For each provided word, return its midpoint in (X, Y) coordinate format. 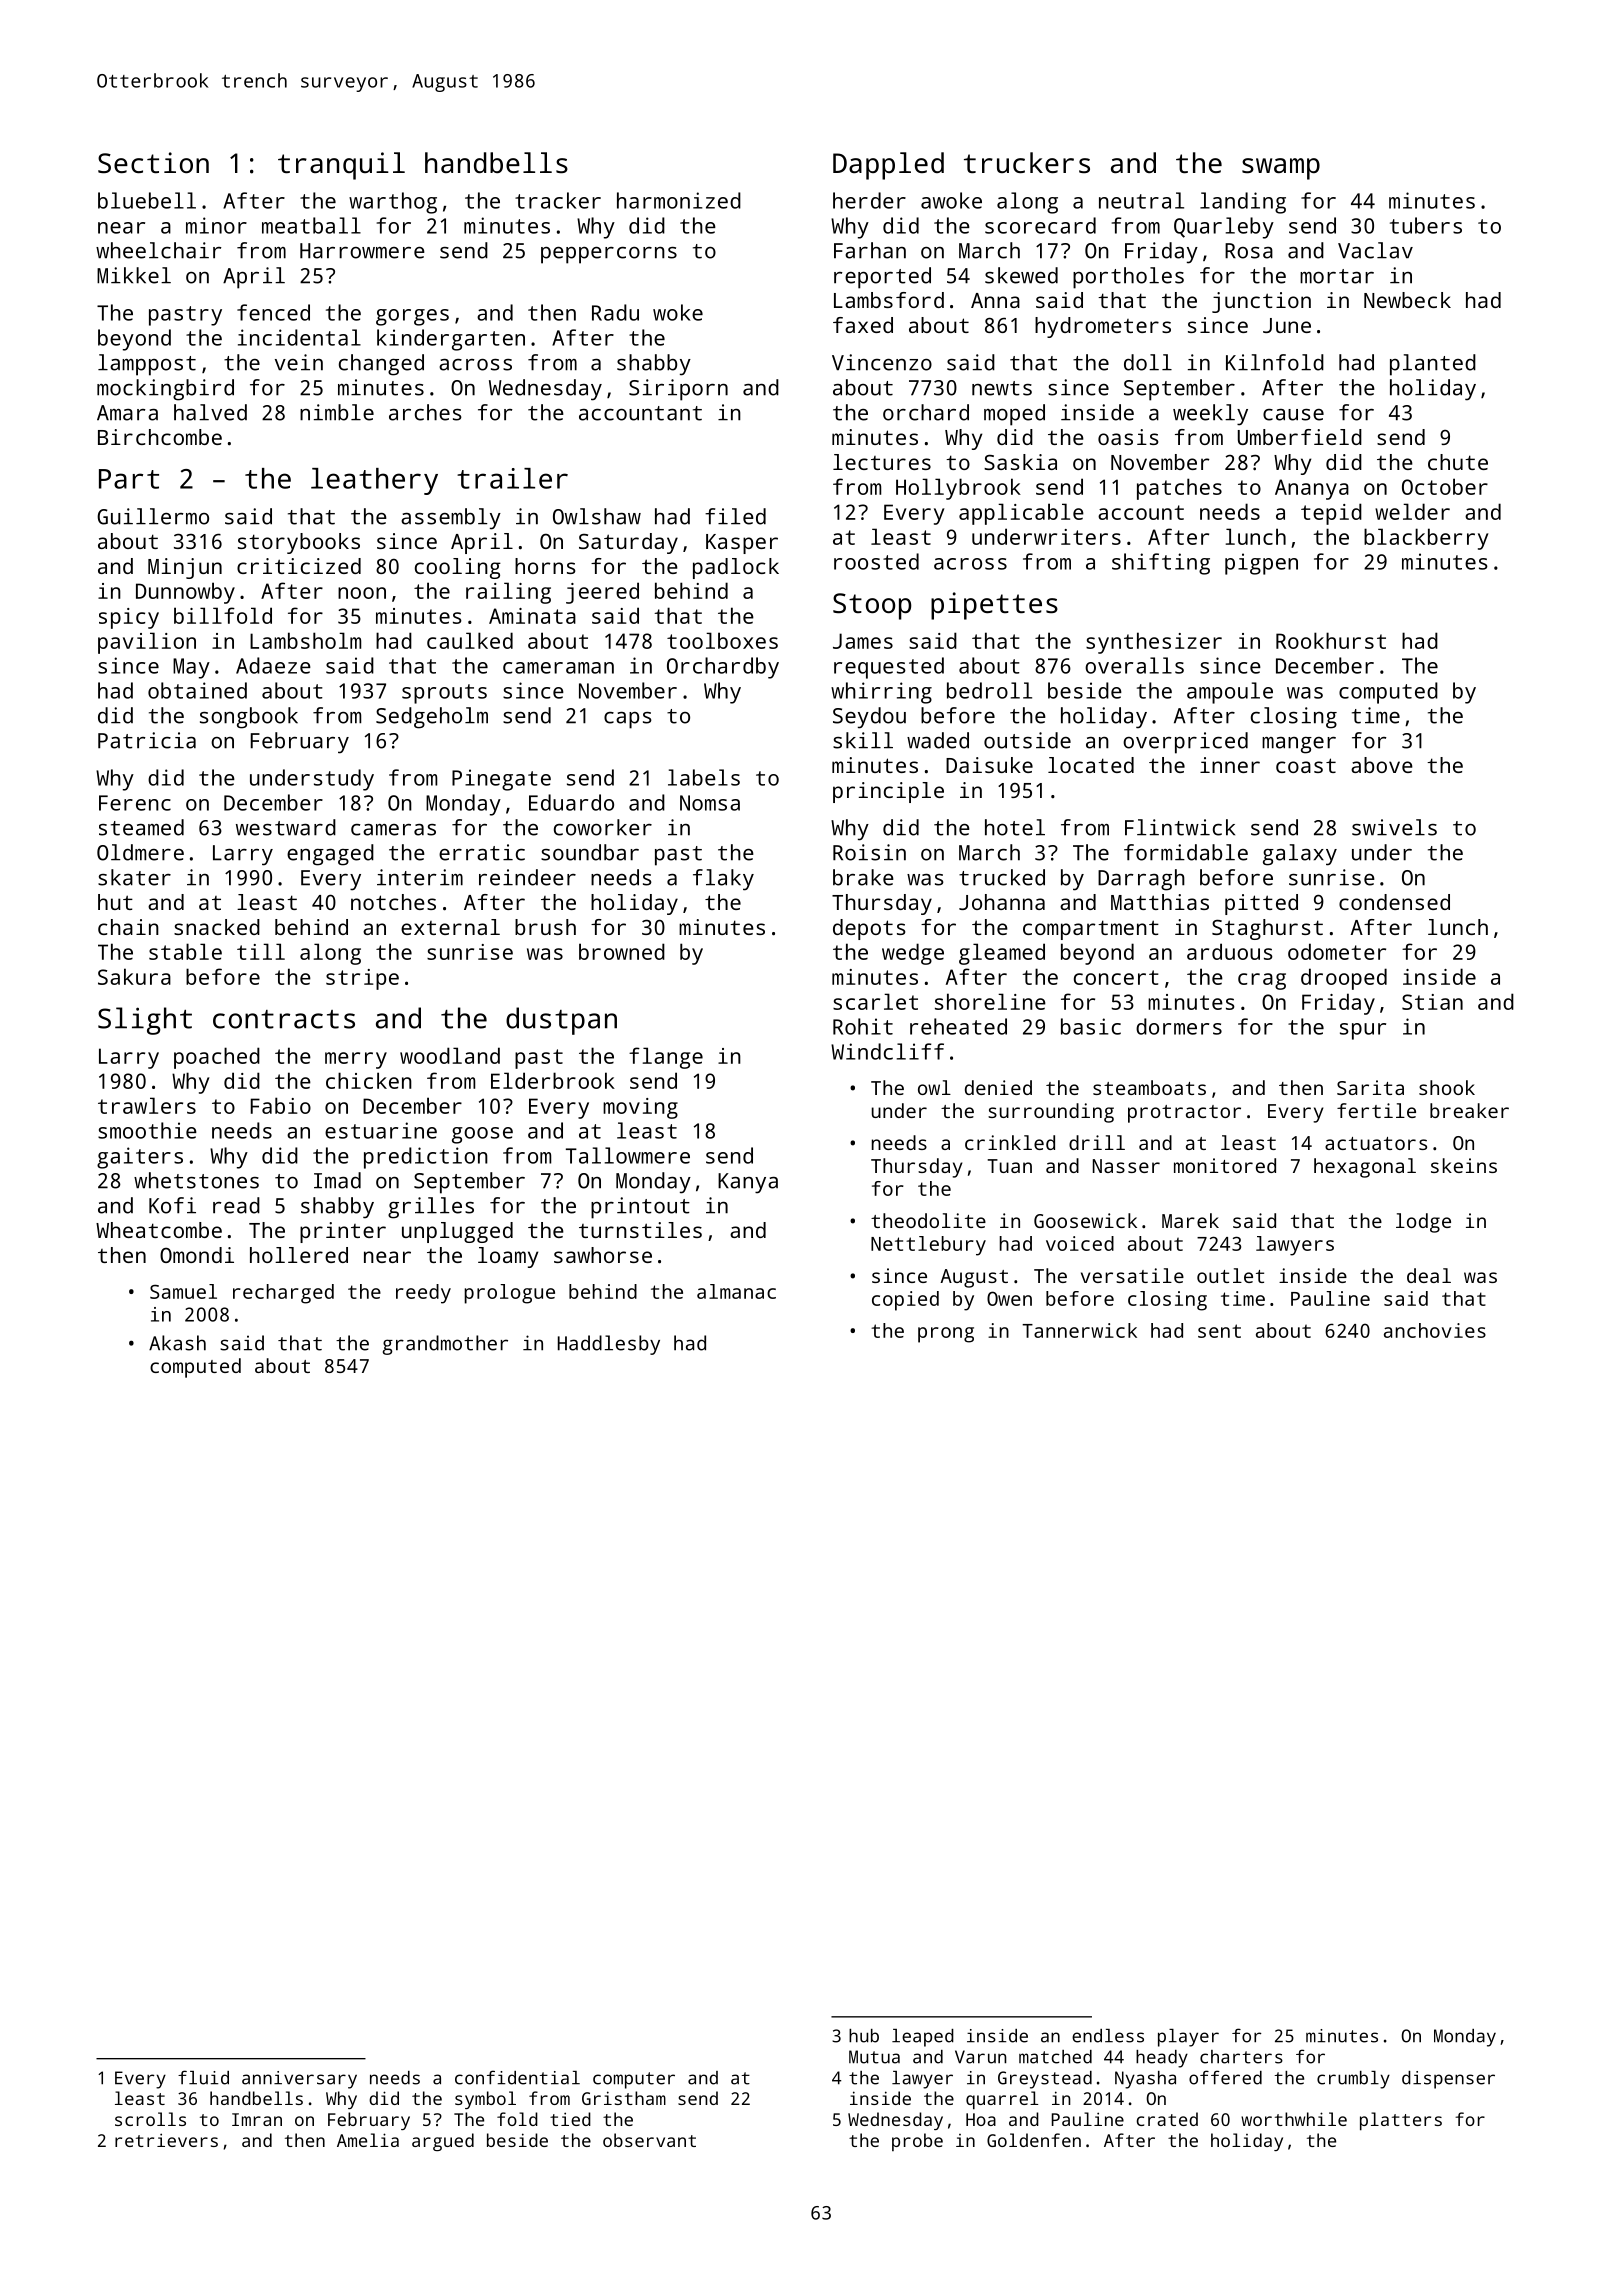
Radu (615, 312)
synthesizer (1154, 643)
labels (704, 777)
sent (1219, 1331)
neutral (1141, 200)
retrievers (166, 2140)
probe (917, 2142)
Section (153, 163)
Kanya (748, 1183)
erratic (482, 852)
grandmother (445, 1345)
